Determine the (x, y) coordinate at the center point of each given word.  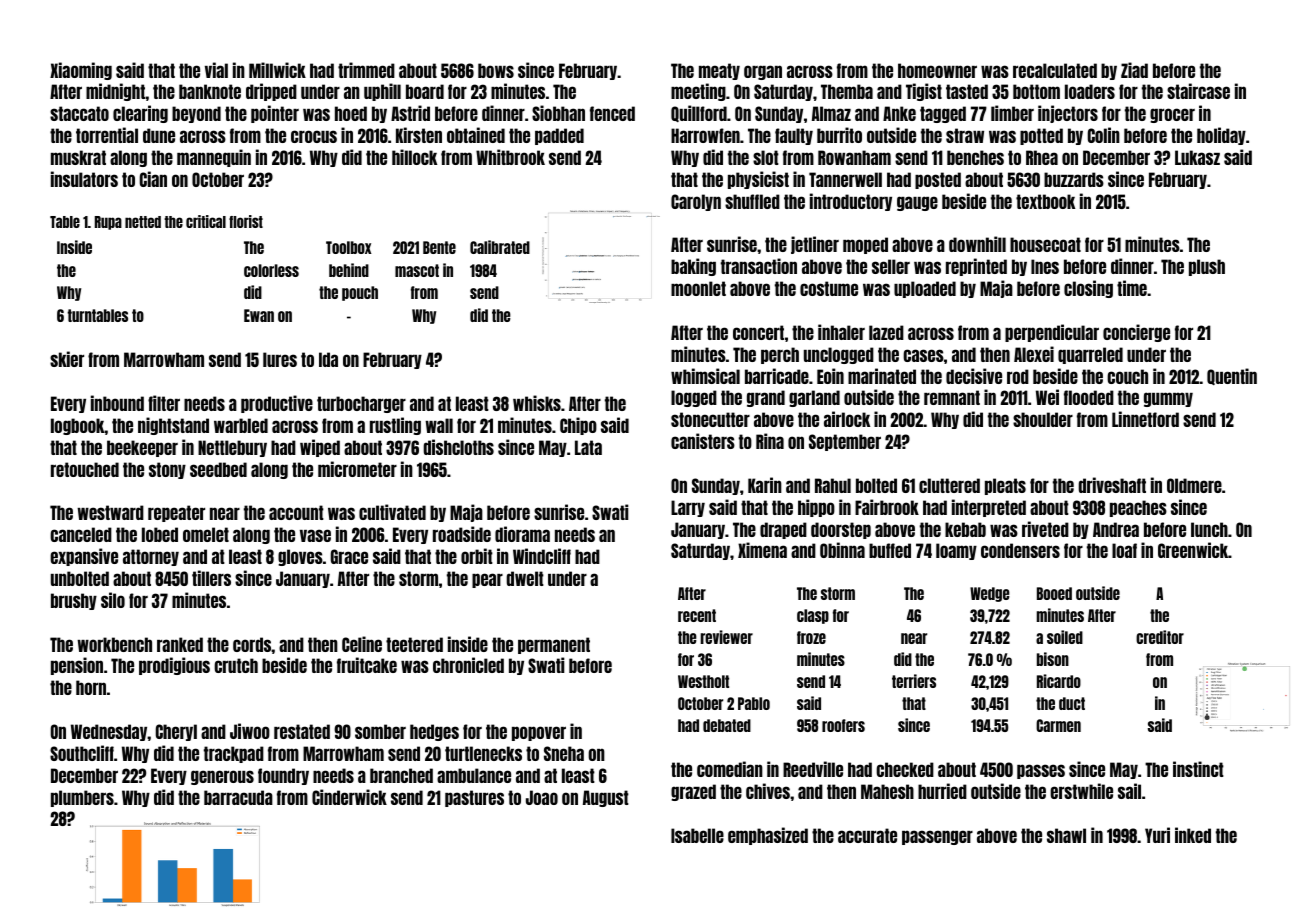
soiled (1065, 637)
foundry (283, 776)
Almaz (831, 113)
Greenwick (1193, 550)
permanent (554, 645)
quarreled (1090, 355)
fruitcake (367, 665)
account (296, 512)
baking (693, 267)
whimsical (705, 376)
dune (159, 135)
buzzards (1074, 179)
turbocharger (361, 404)
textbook (1045, 201)
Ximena (762, 550)
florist (246, 221)
